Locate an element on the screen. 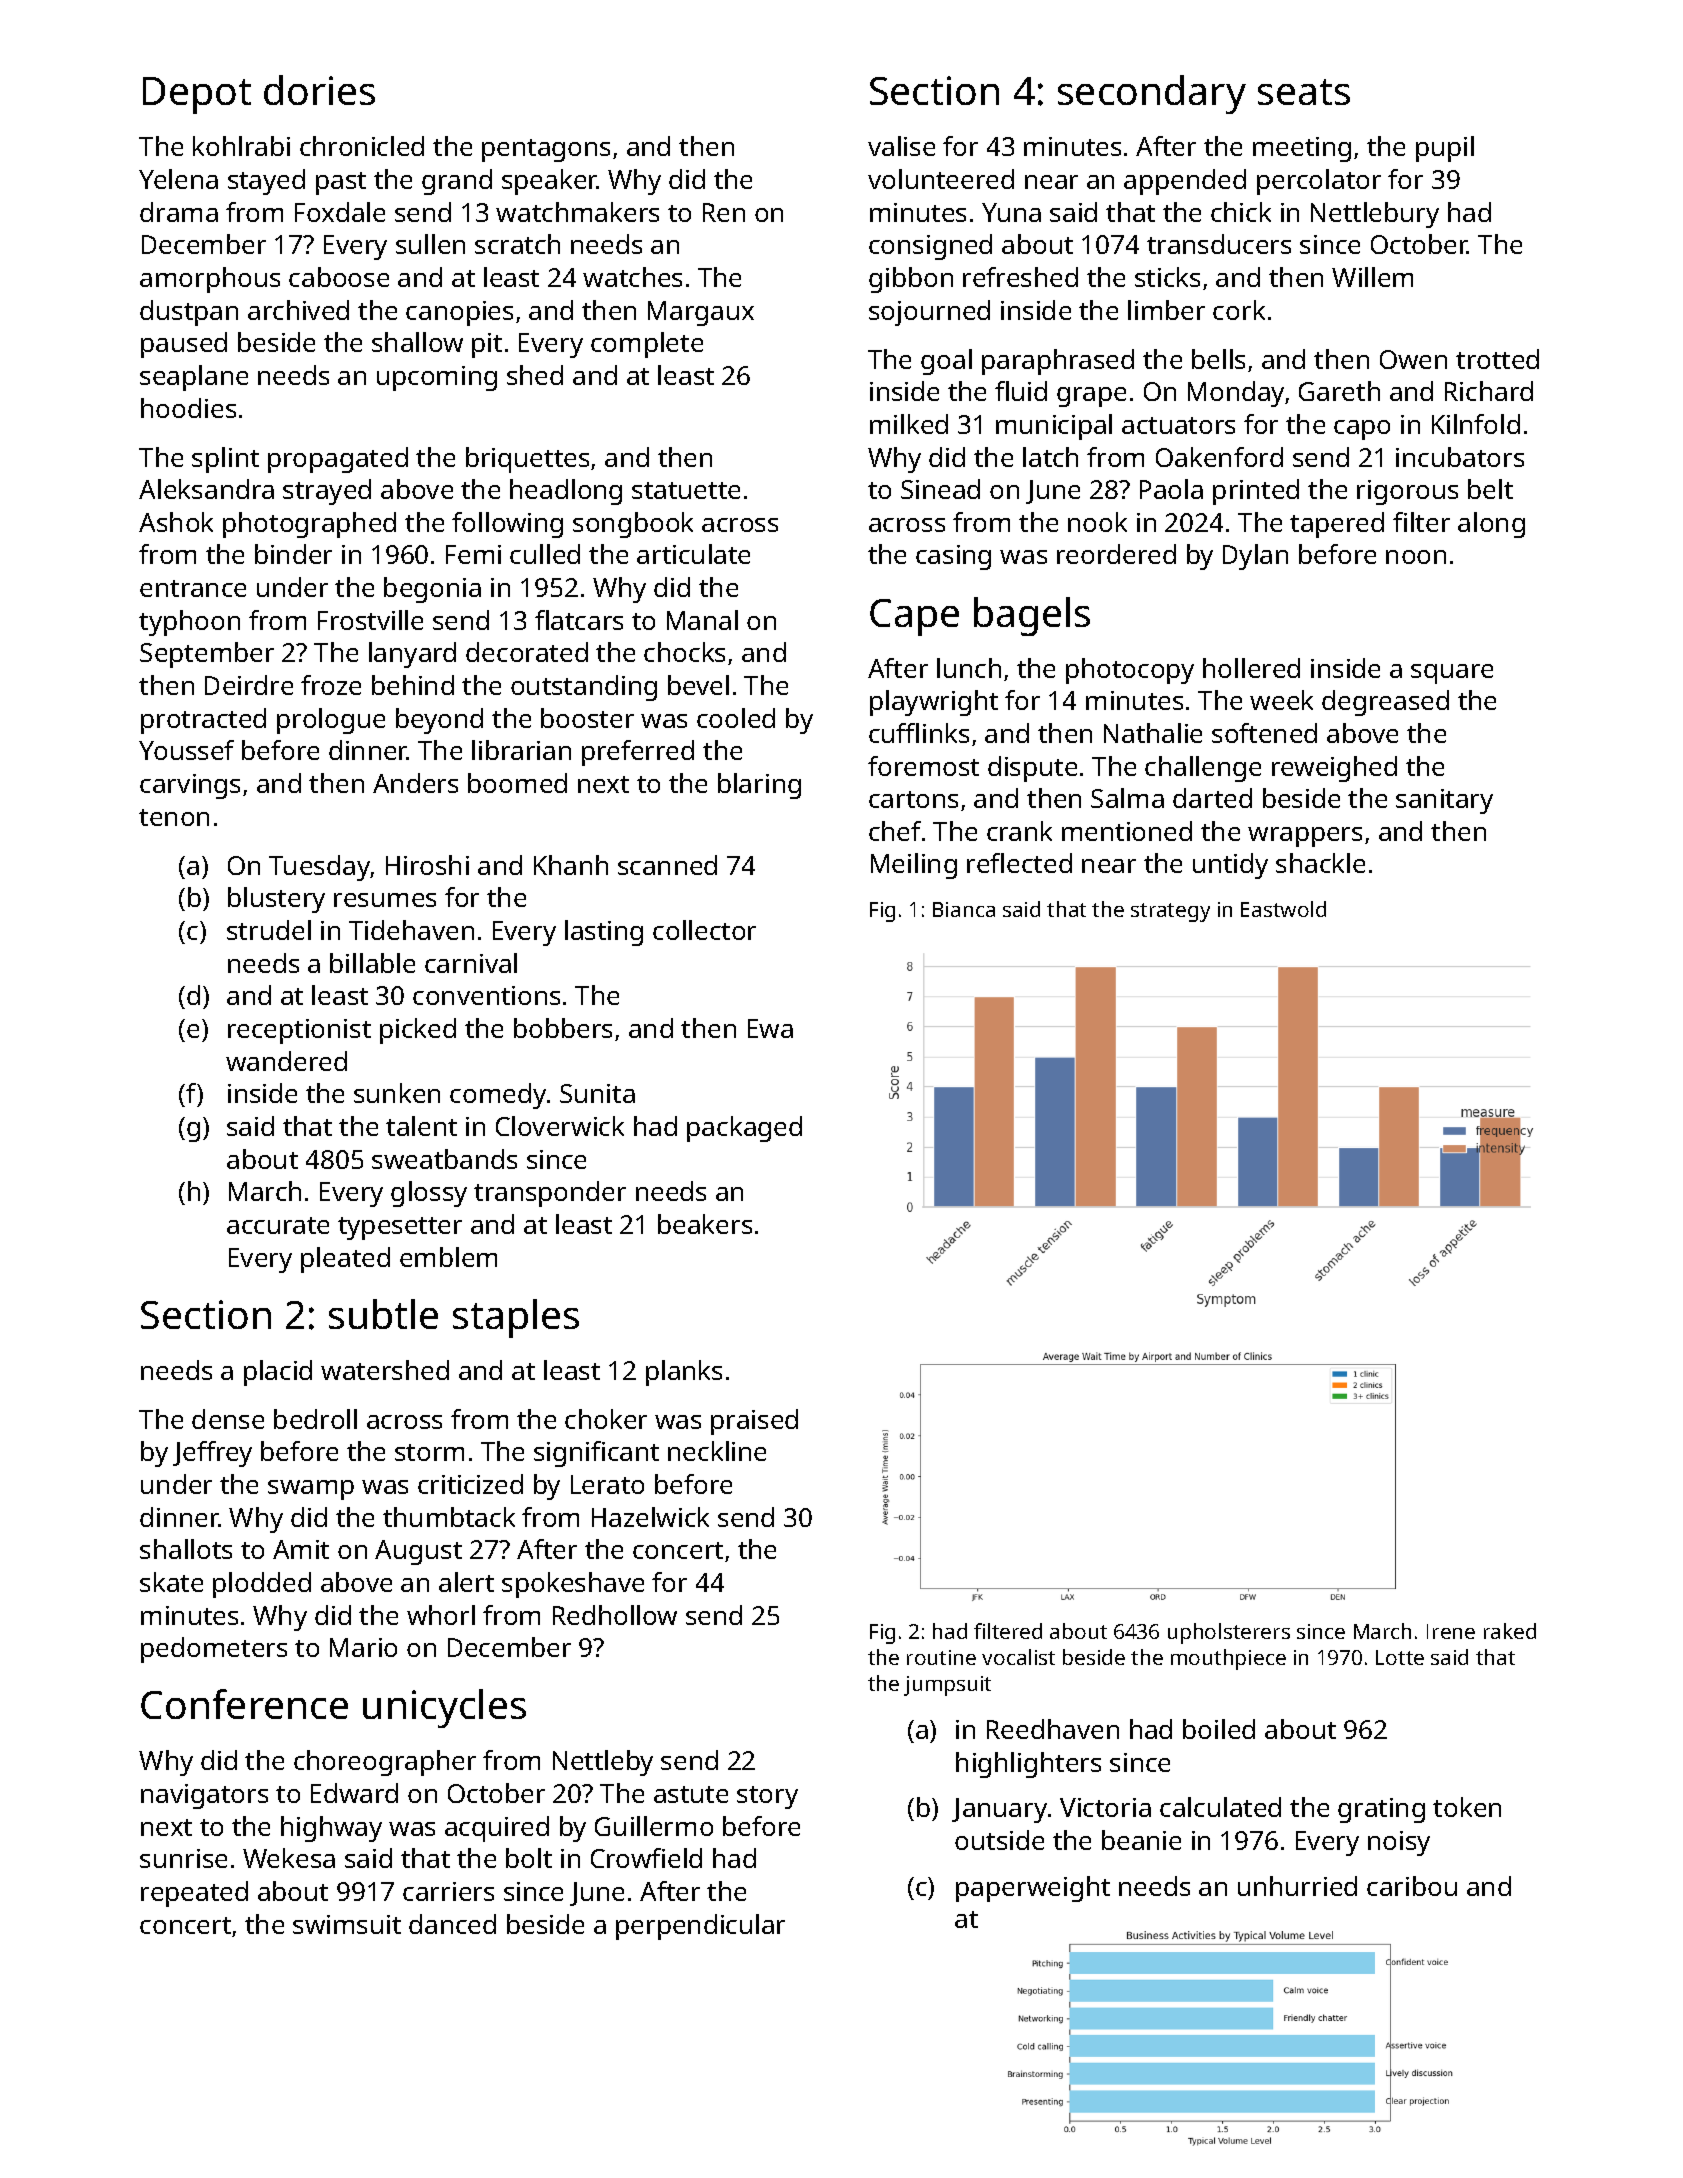 The height and width of the screenshot is (2178, 1683). dories is located at coordinates (319, 90).
